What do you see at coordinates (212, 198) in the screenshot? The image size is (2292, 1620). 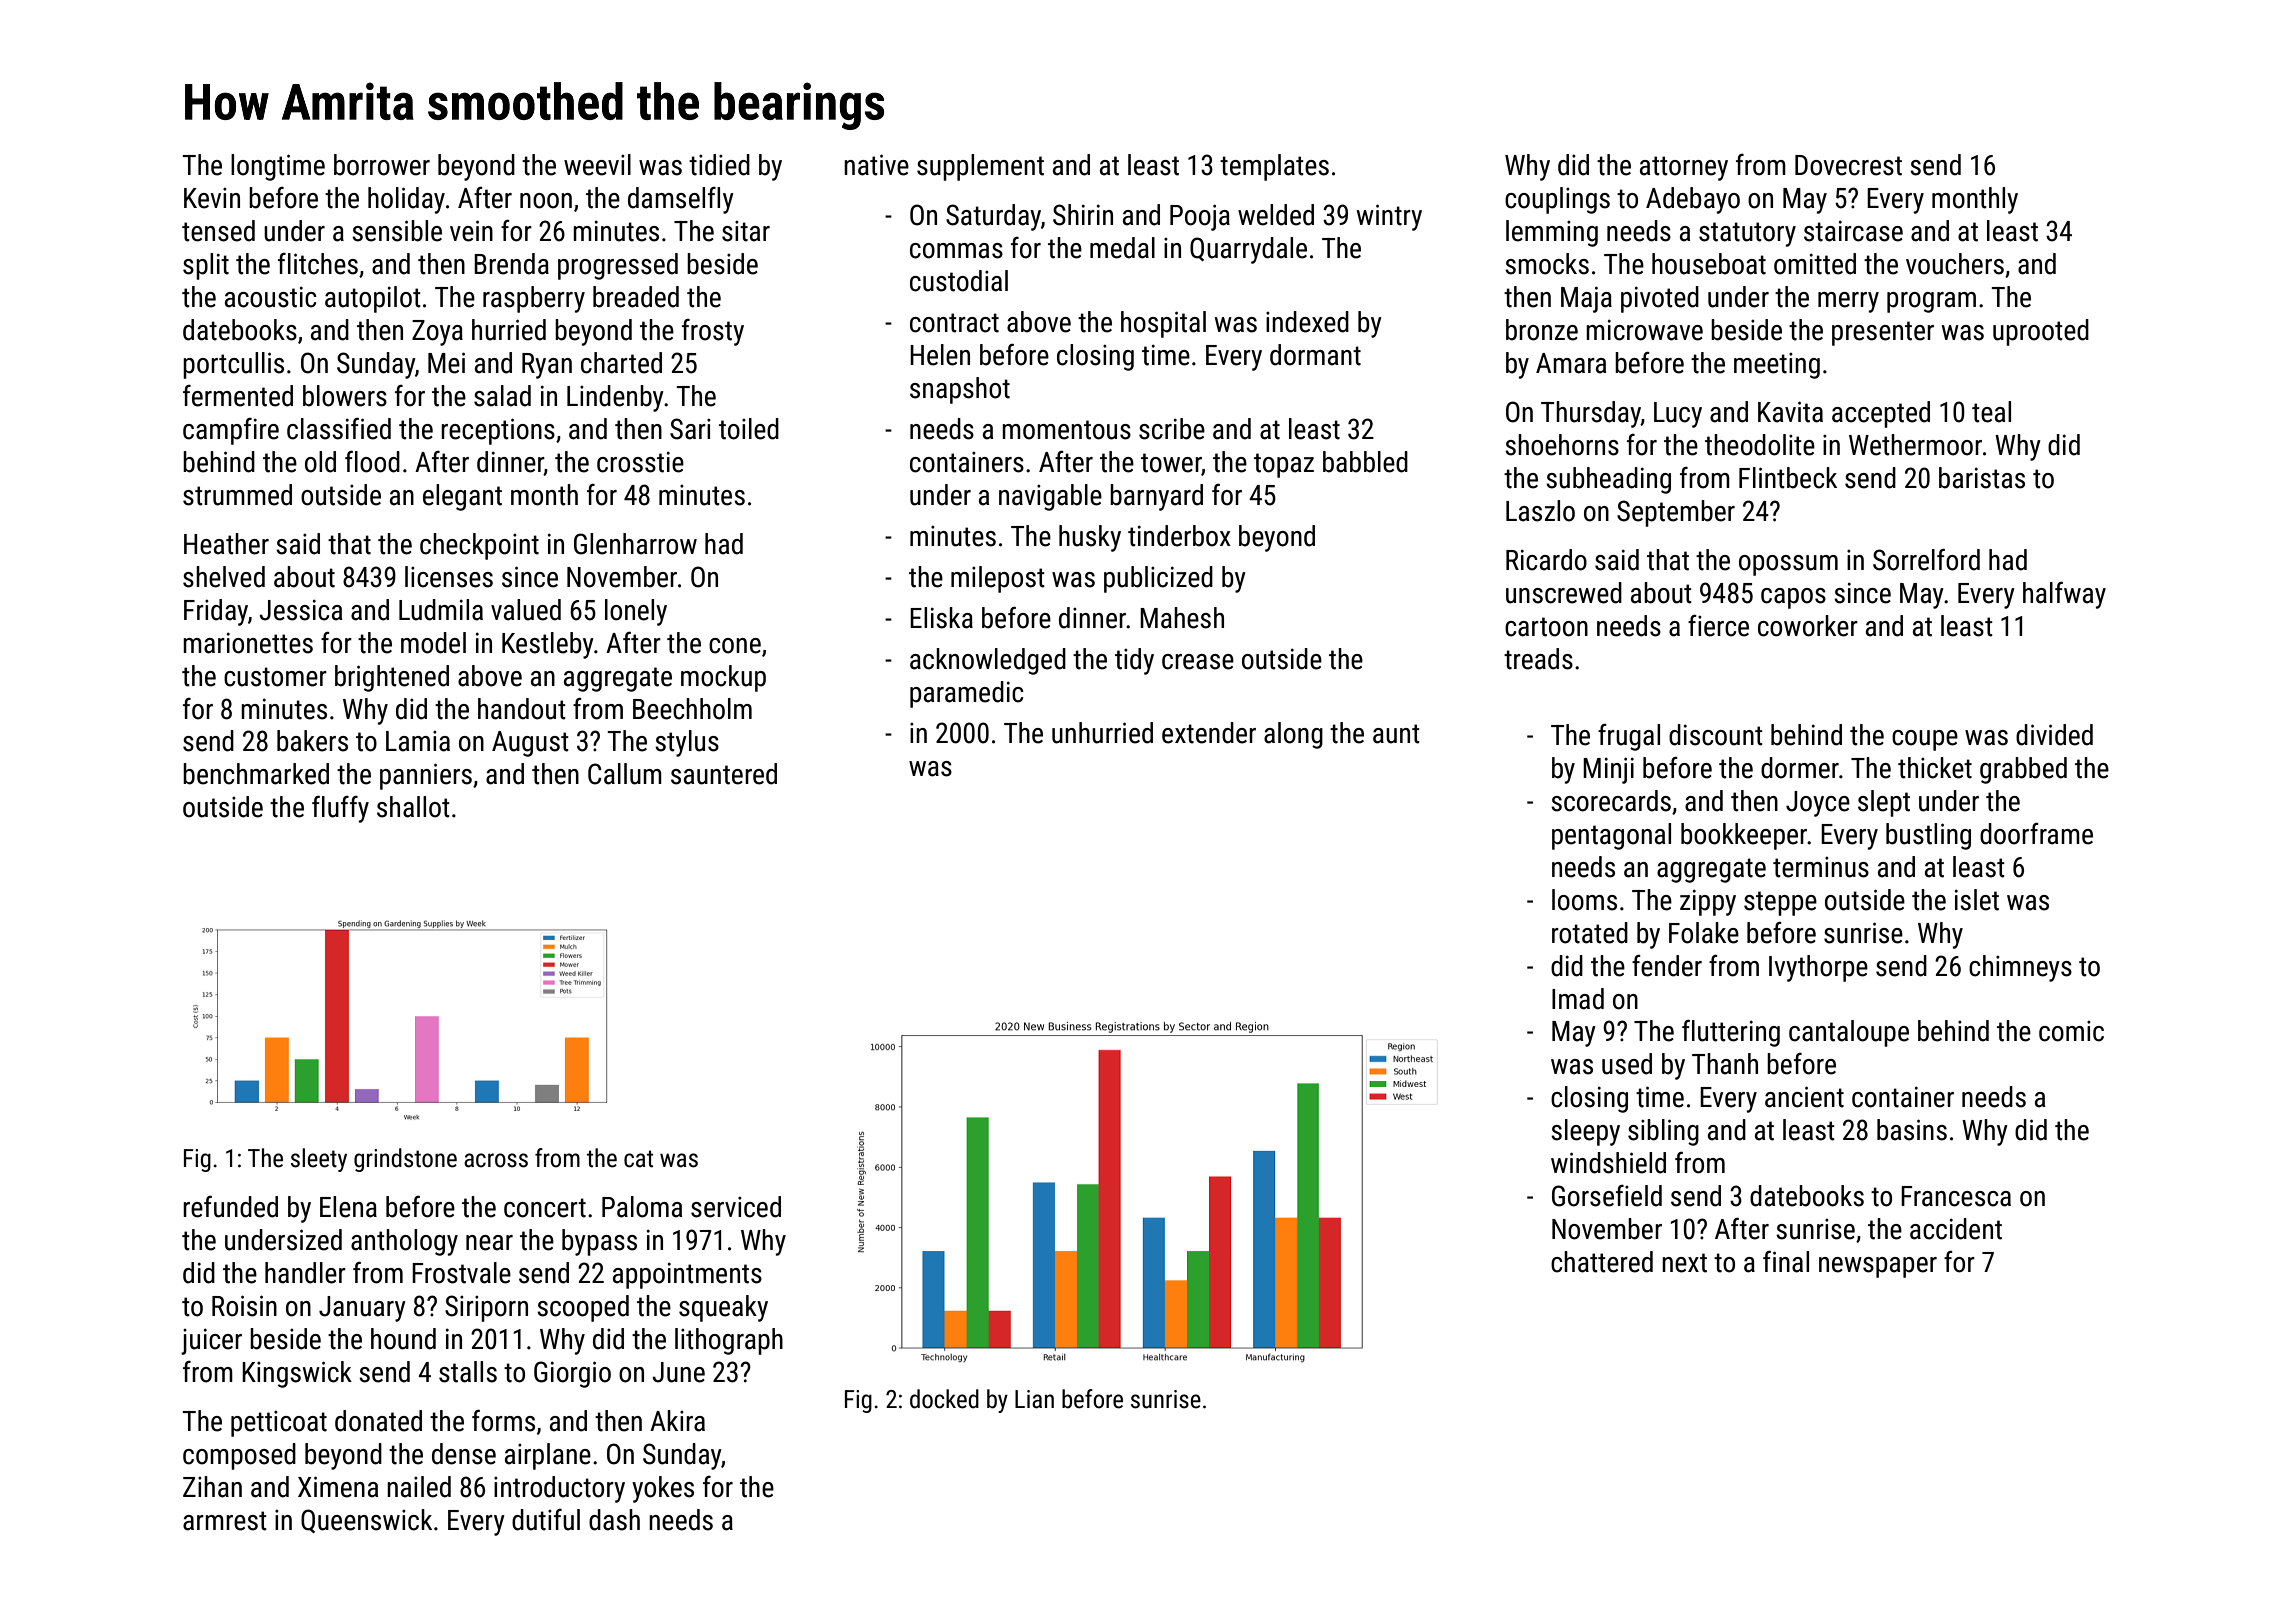 I see `Kevin` at bounding box center [212, 198].
